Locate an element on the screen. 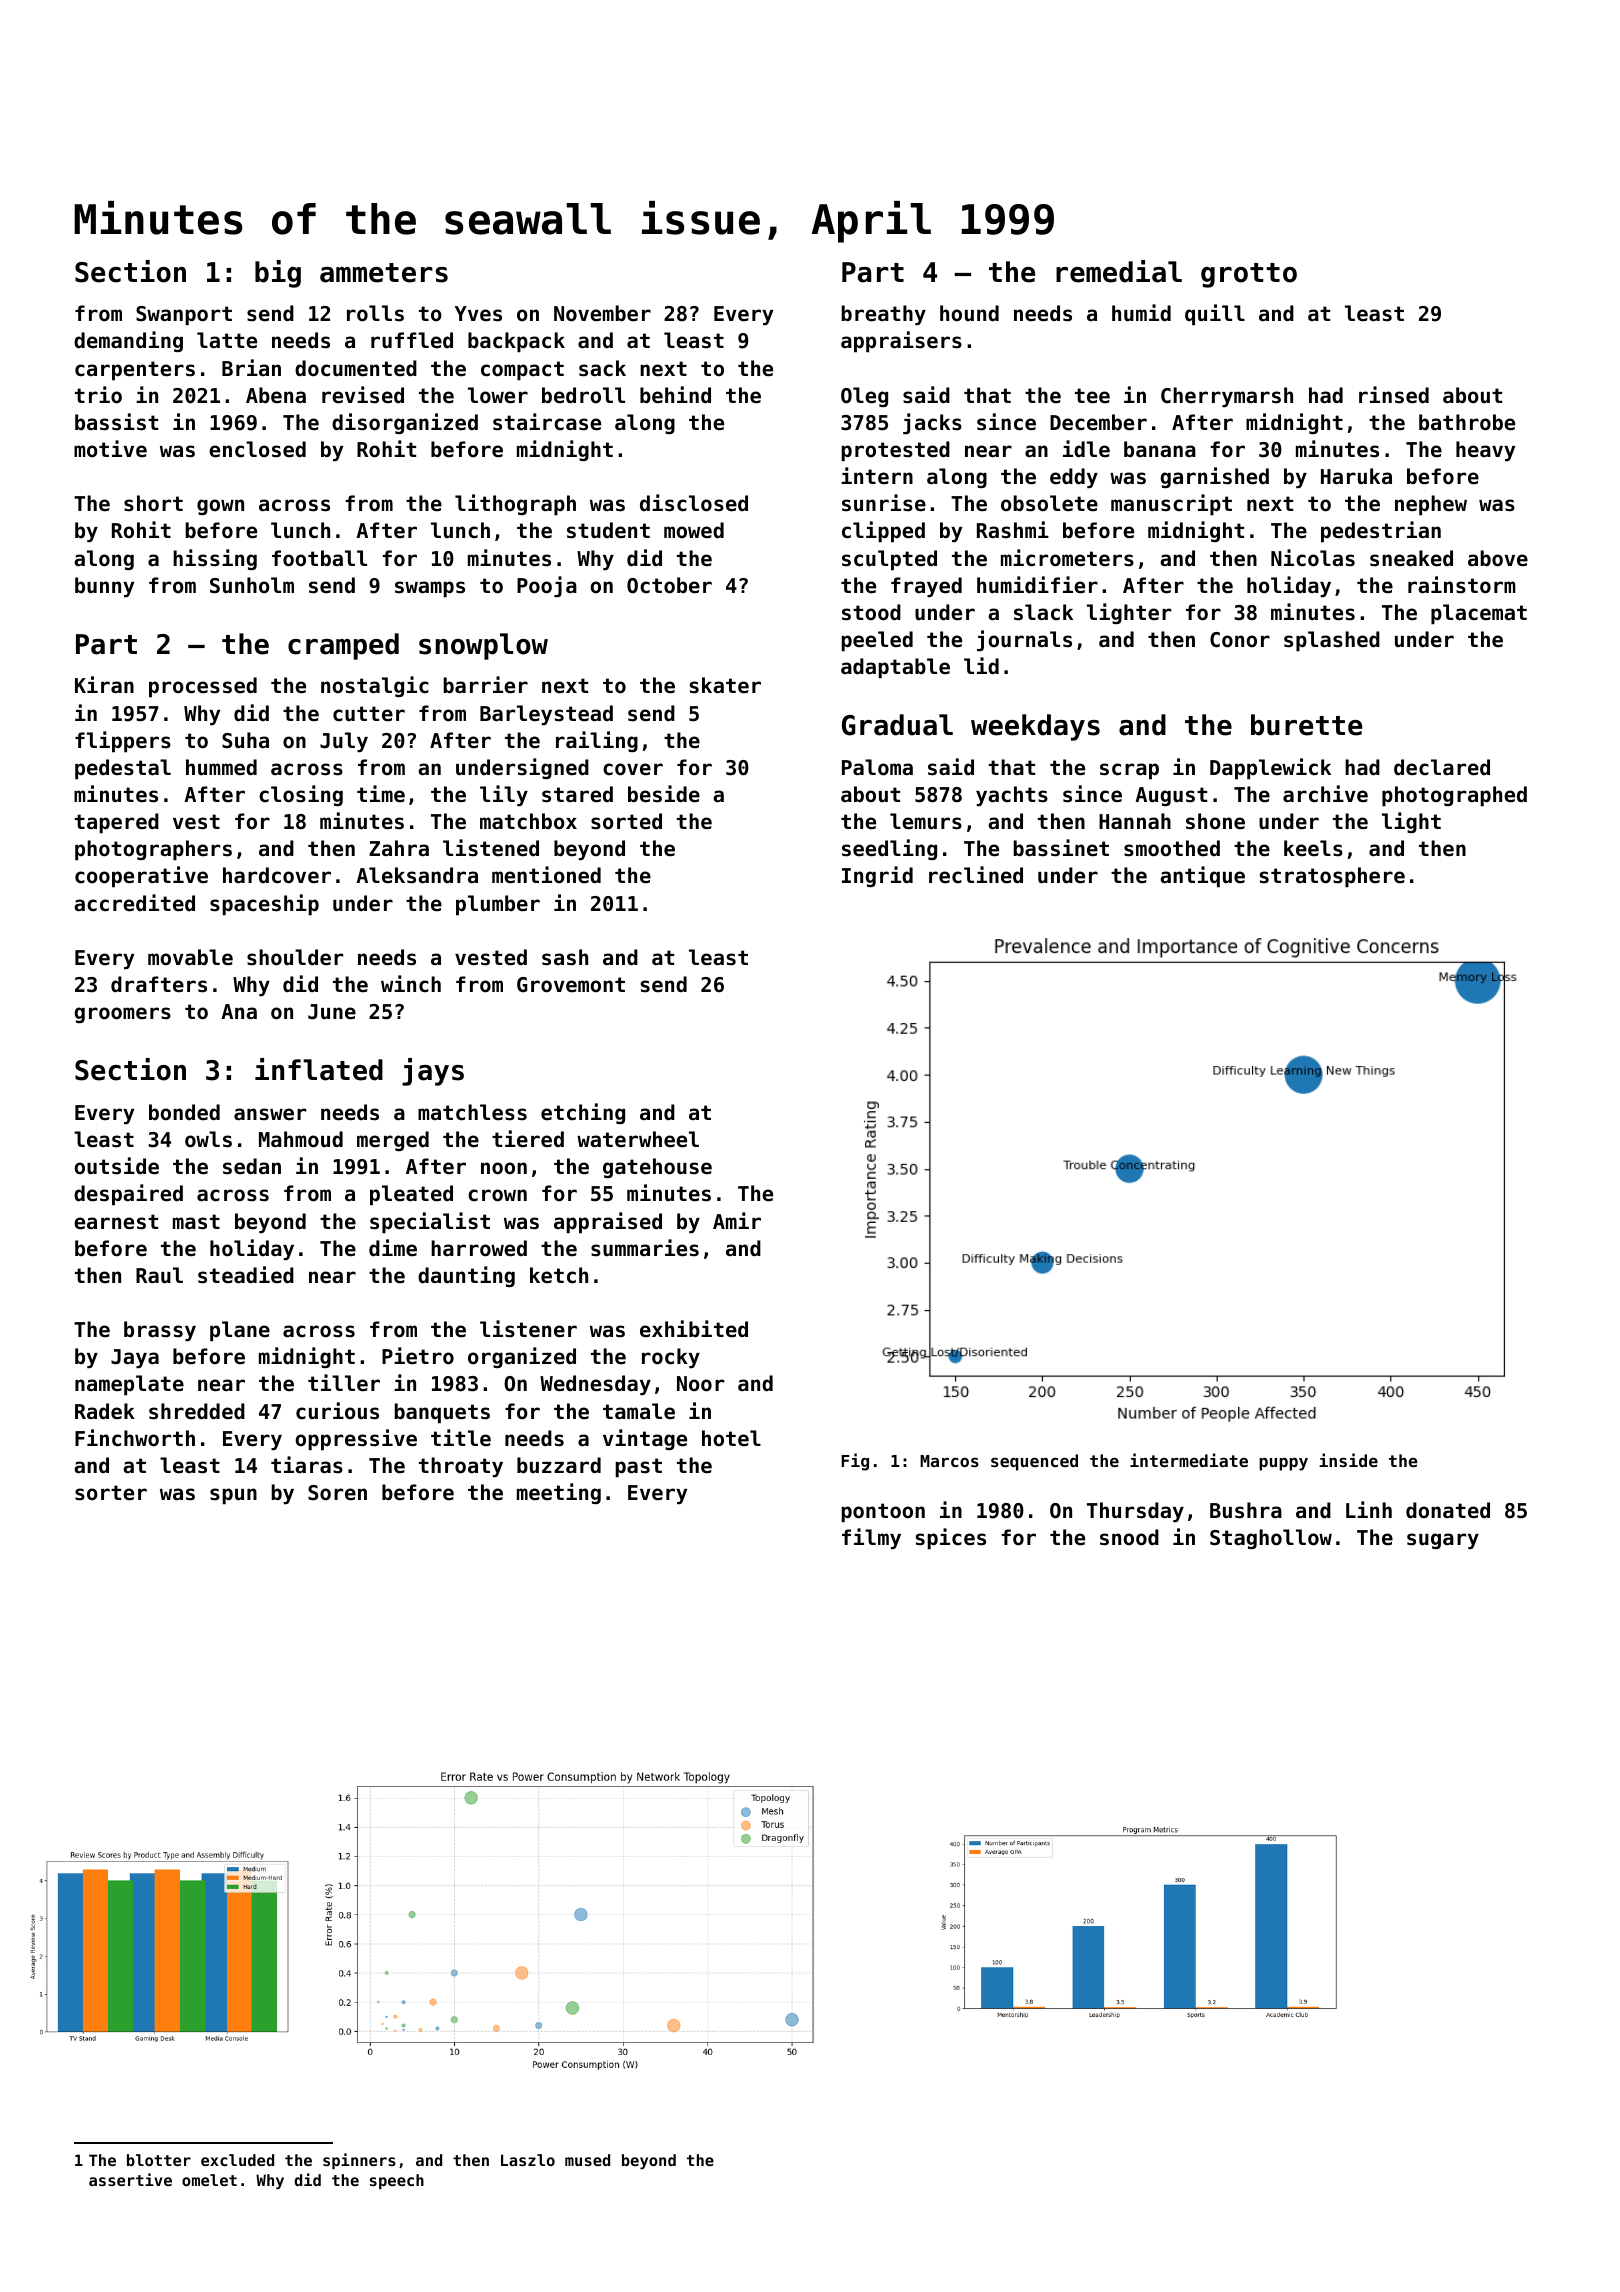 The width and height of the screenshot is (1620, 2292). behind is located at coordinates (675, 395).
